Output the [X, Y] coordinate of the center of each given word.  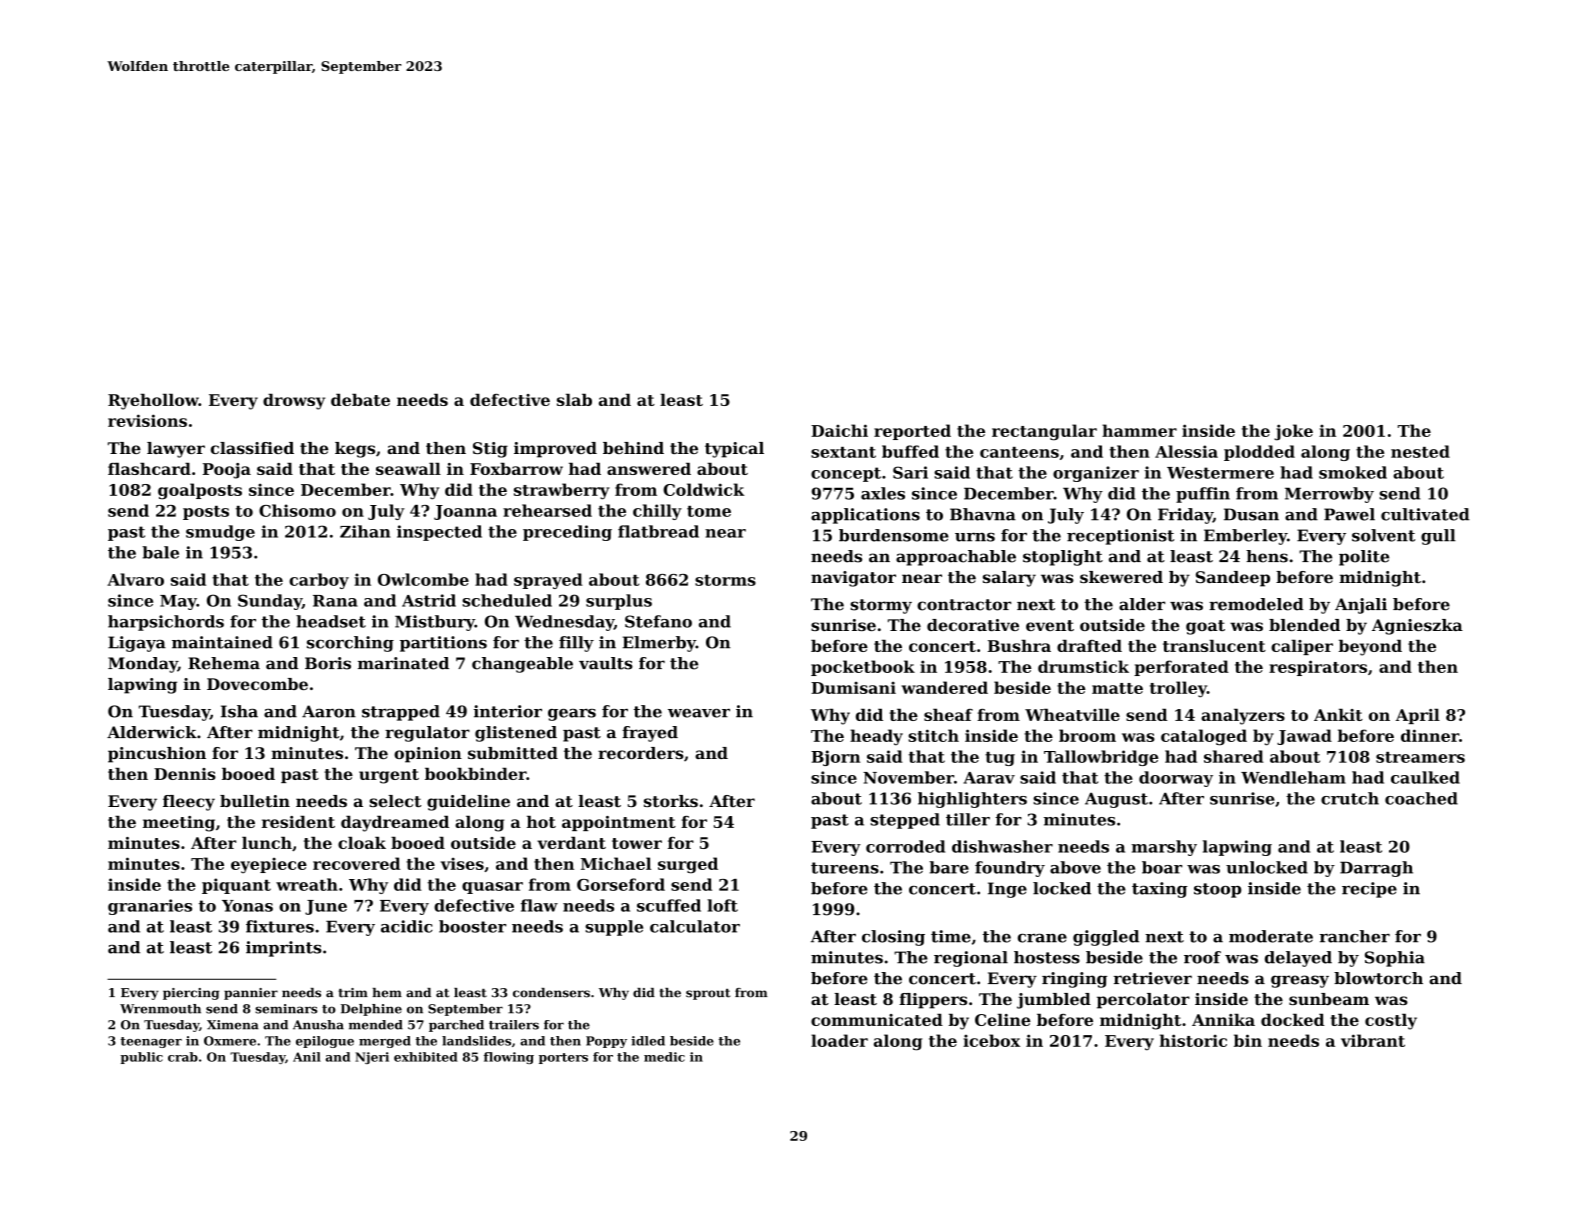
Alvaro [135, 579]
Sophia [1395, 959]
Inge [1007, 890]
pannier [251, 994]
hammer [1139, 430]
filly [576, 644]
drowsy [294, 402]
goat [1205, 627]
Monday [143, 665]
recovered [356, 863]
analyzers [1243, 717]
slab [574, 400]
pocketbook [863, 668]
